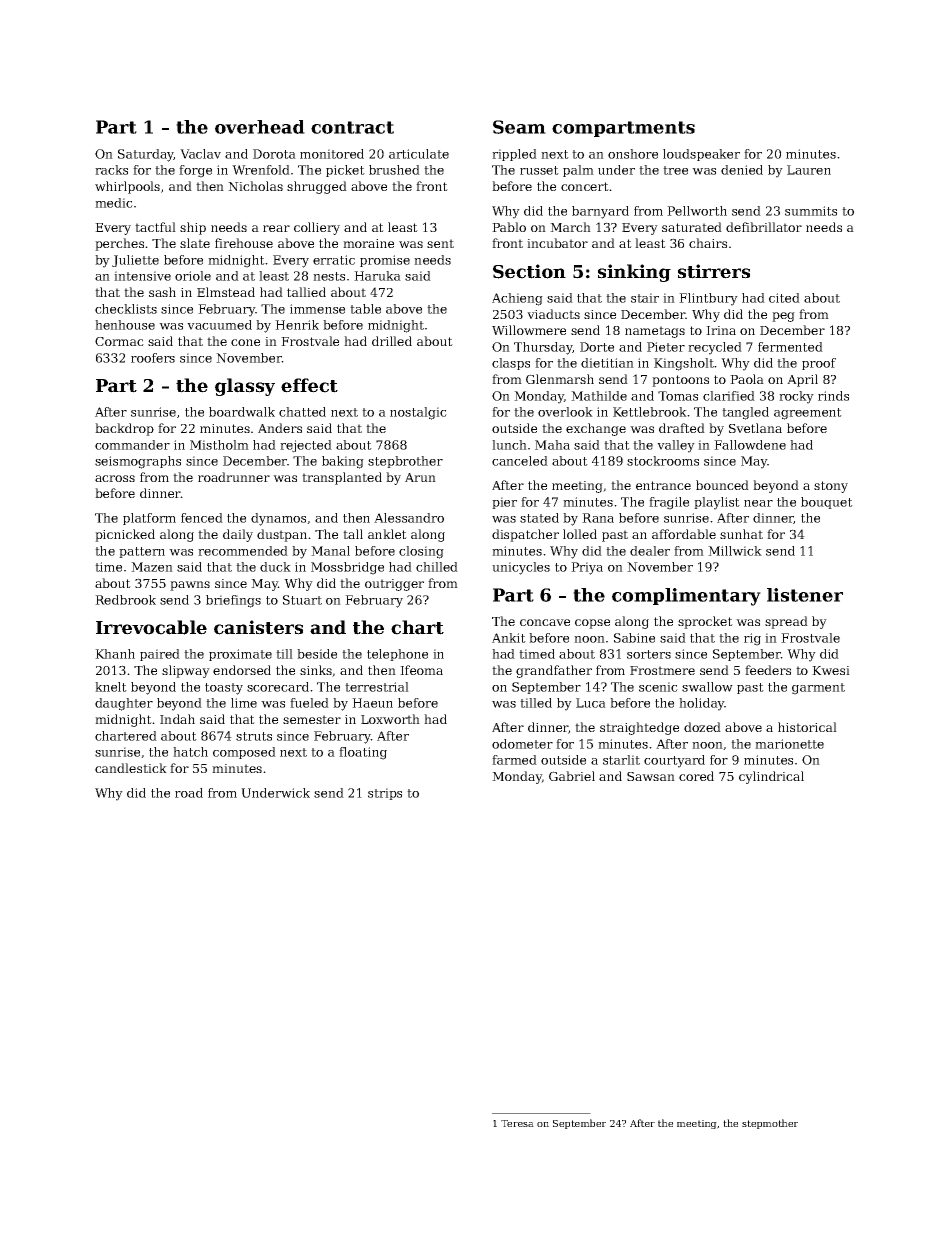 The width and height of the page is (952, 1233). What do you see at coordinates (245, 342) in the page?
I see `cone` at bounding box center [245, 342].
